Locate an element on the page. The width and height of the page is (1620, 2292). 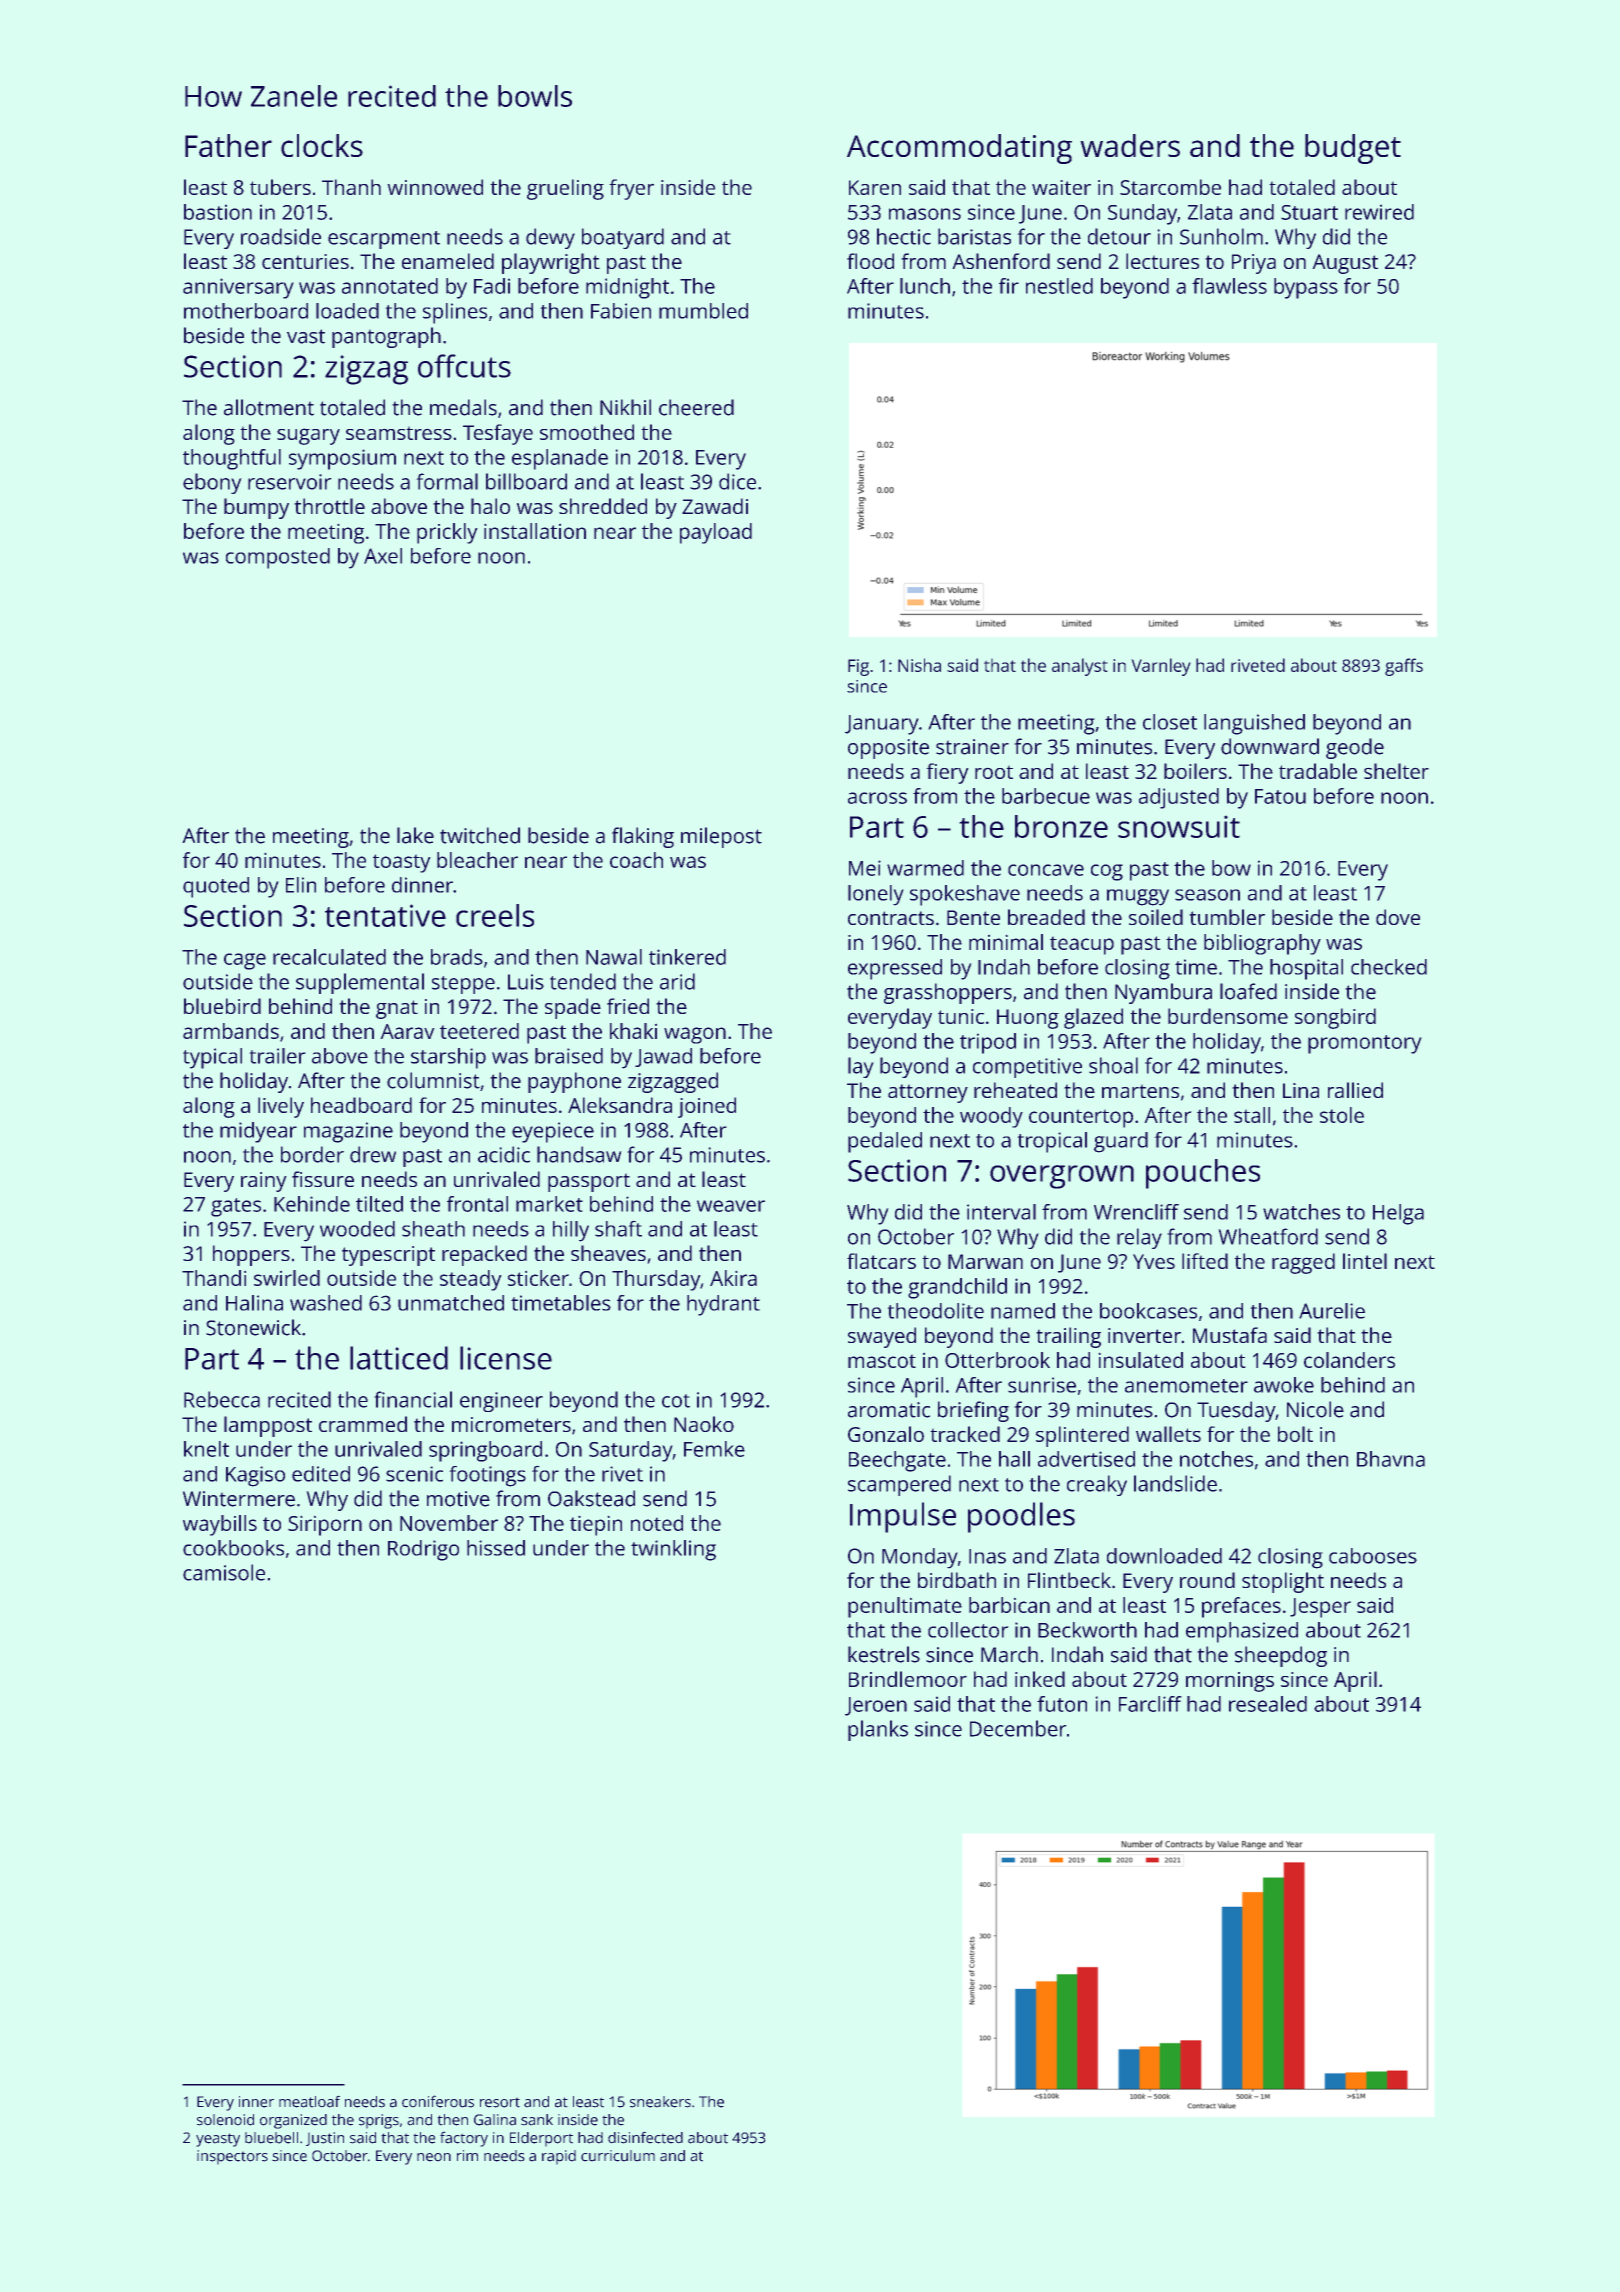
cage is located at coordinates (245, 961).
